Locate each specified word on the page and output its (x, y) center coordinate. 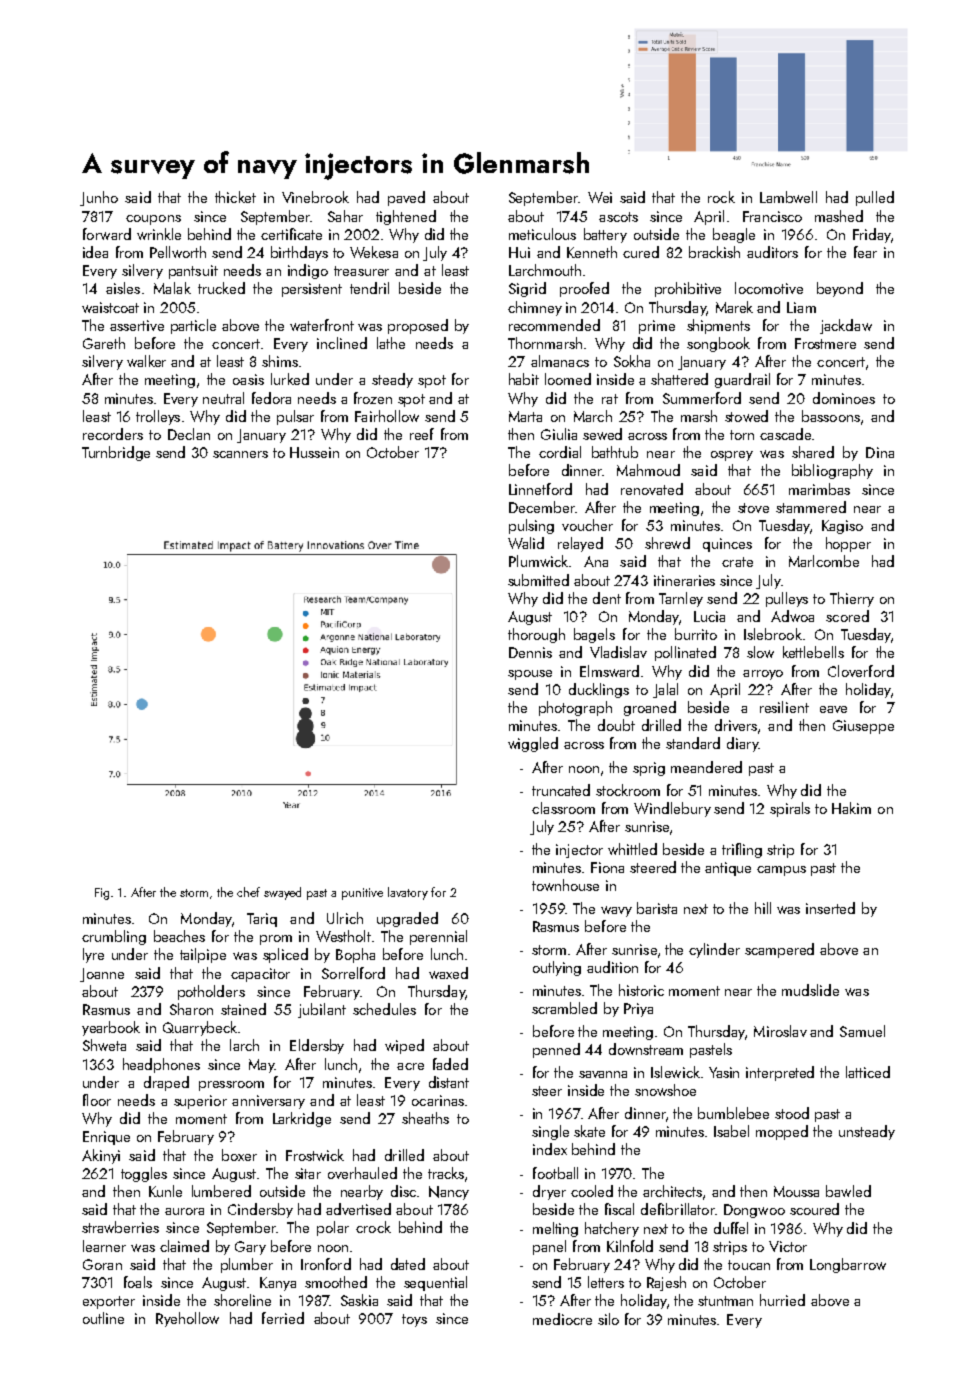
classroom (563, 808)
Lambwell (788, 197)
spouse (530, 675)
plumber (247, 1265)
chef (248, 892)
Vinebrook (315, 197)
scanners (240, 454)
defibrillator (678, 1209)
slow (760, 652)
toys (414, 1320)
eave (833, 709)
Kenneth (592, 252)
